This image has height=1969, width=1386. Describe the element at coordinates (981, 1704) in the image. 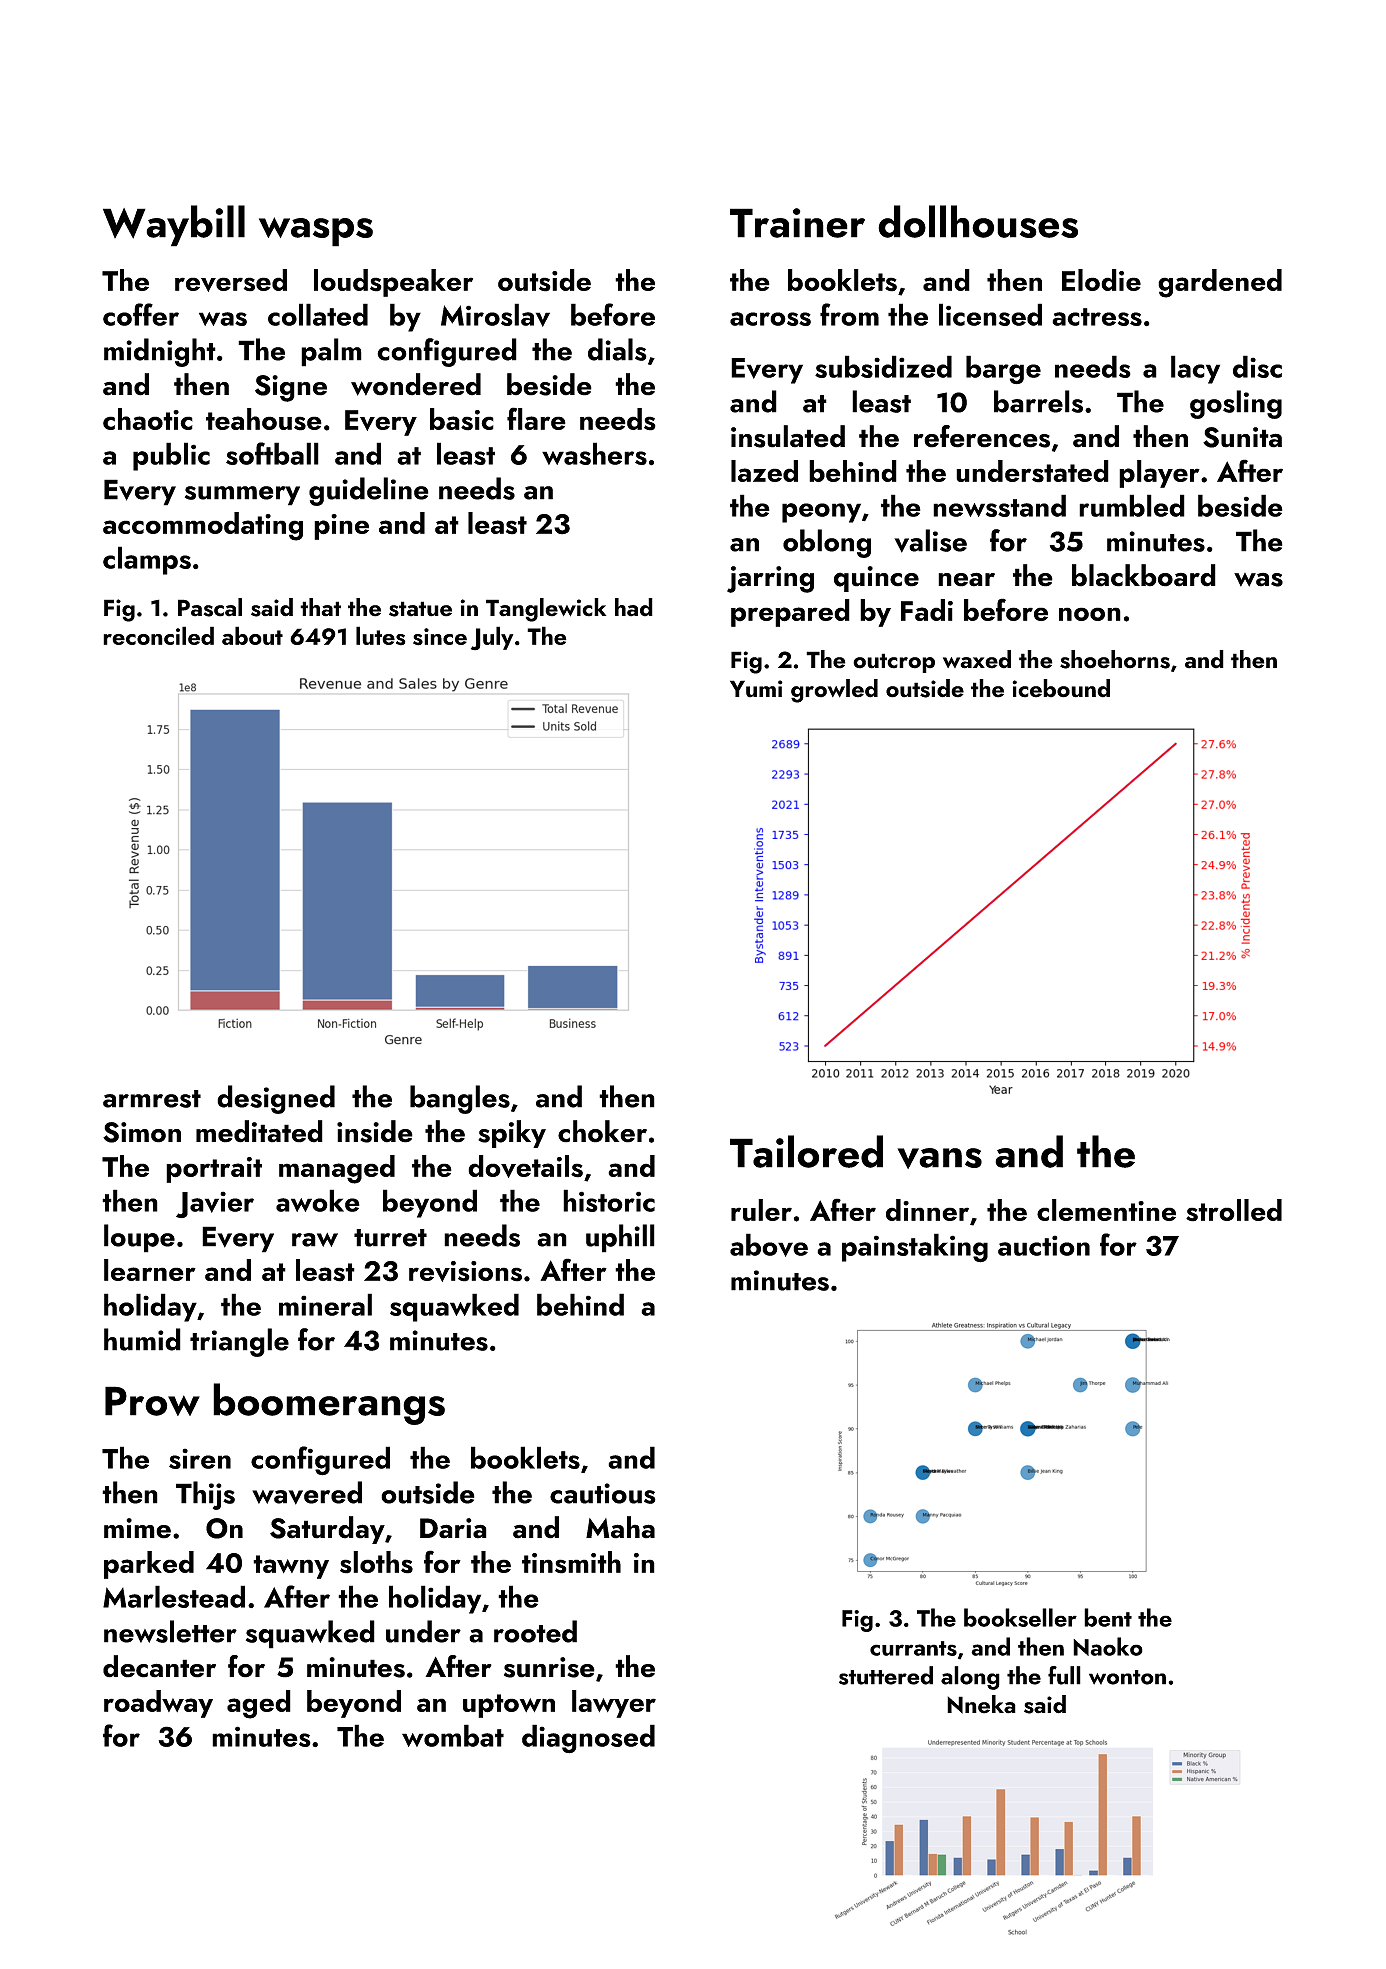

I see `Nneka` at that location.
